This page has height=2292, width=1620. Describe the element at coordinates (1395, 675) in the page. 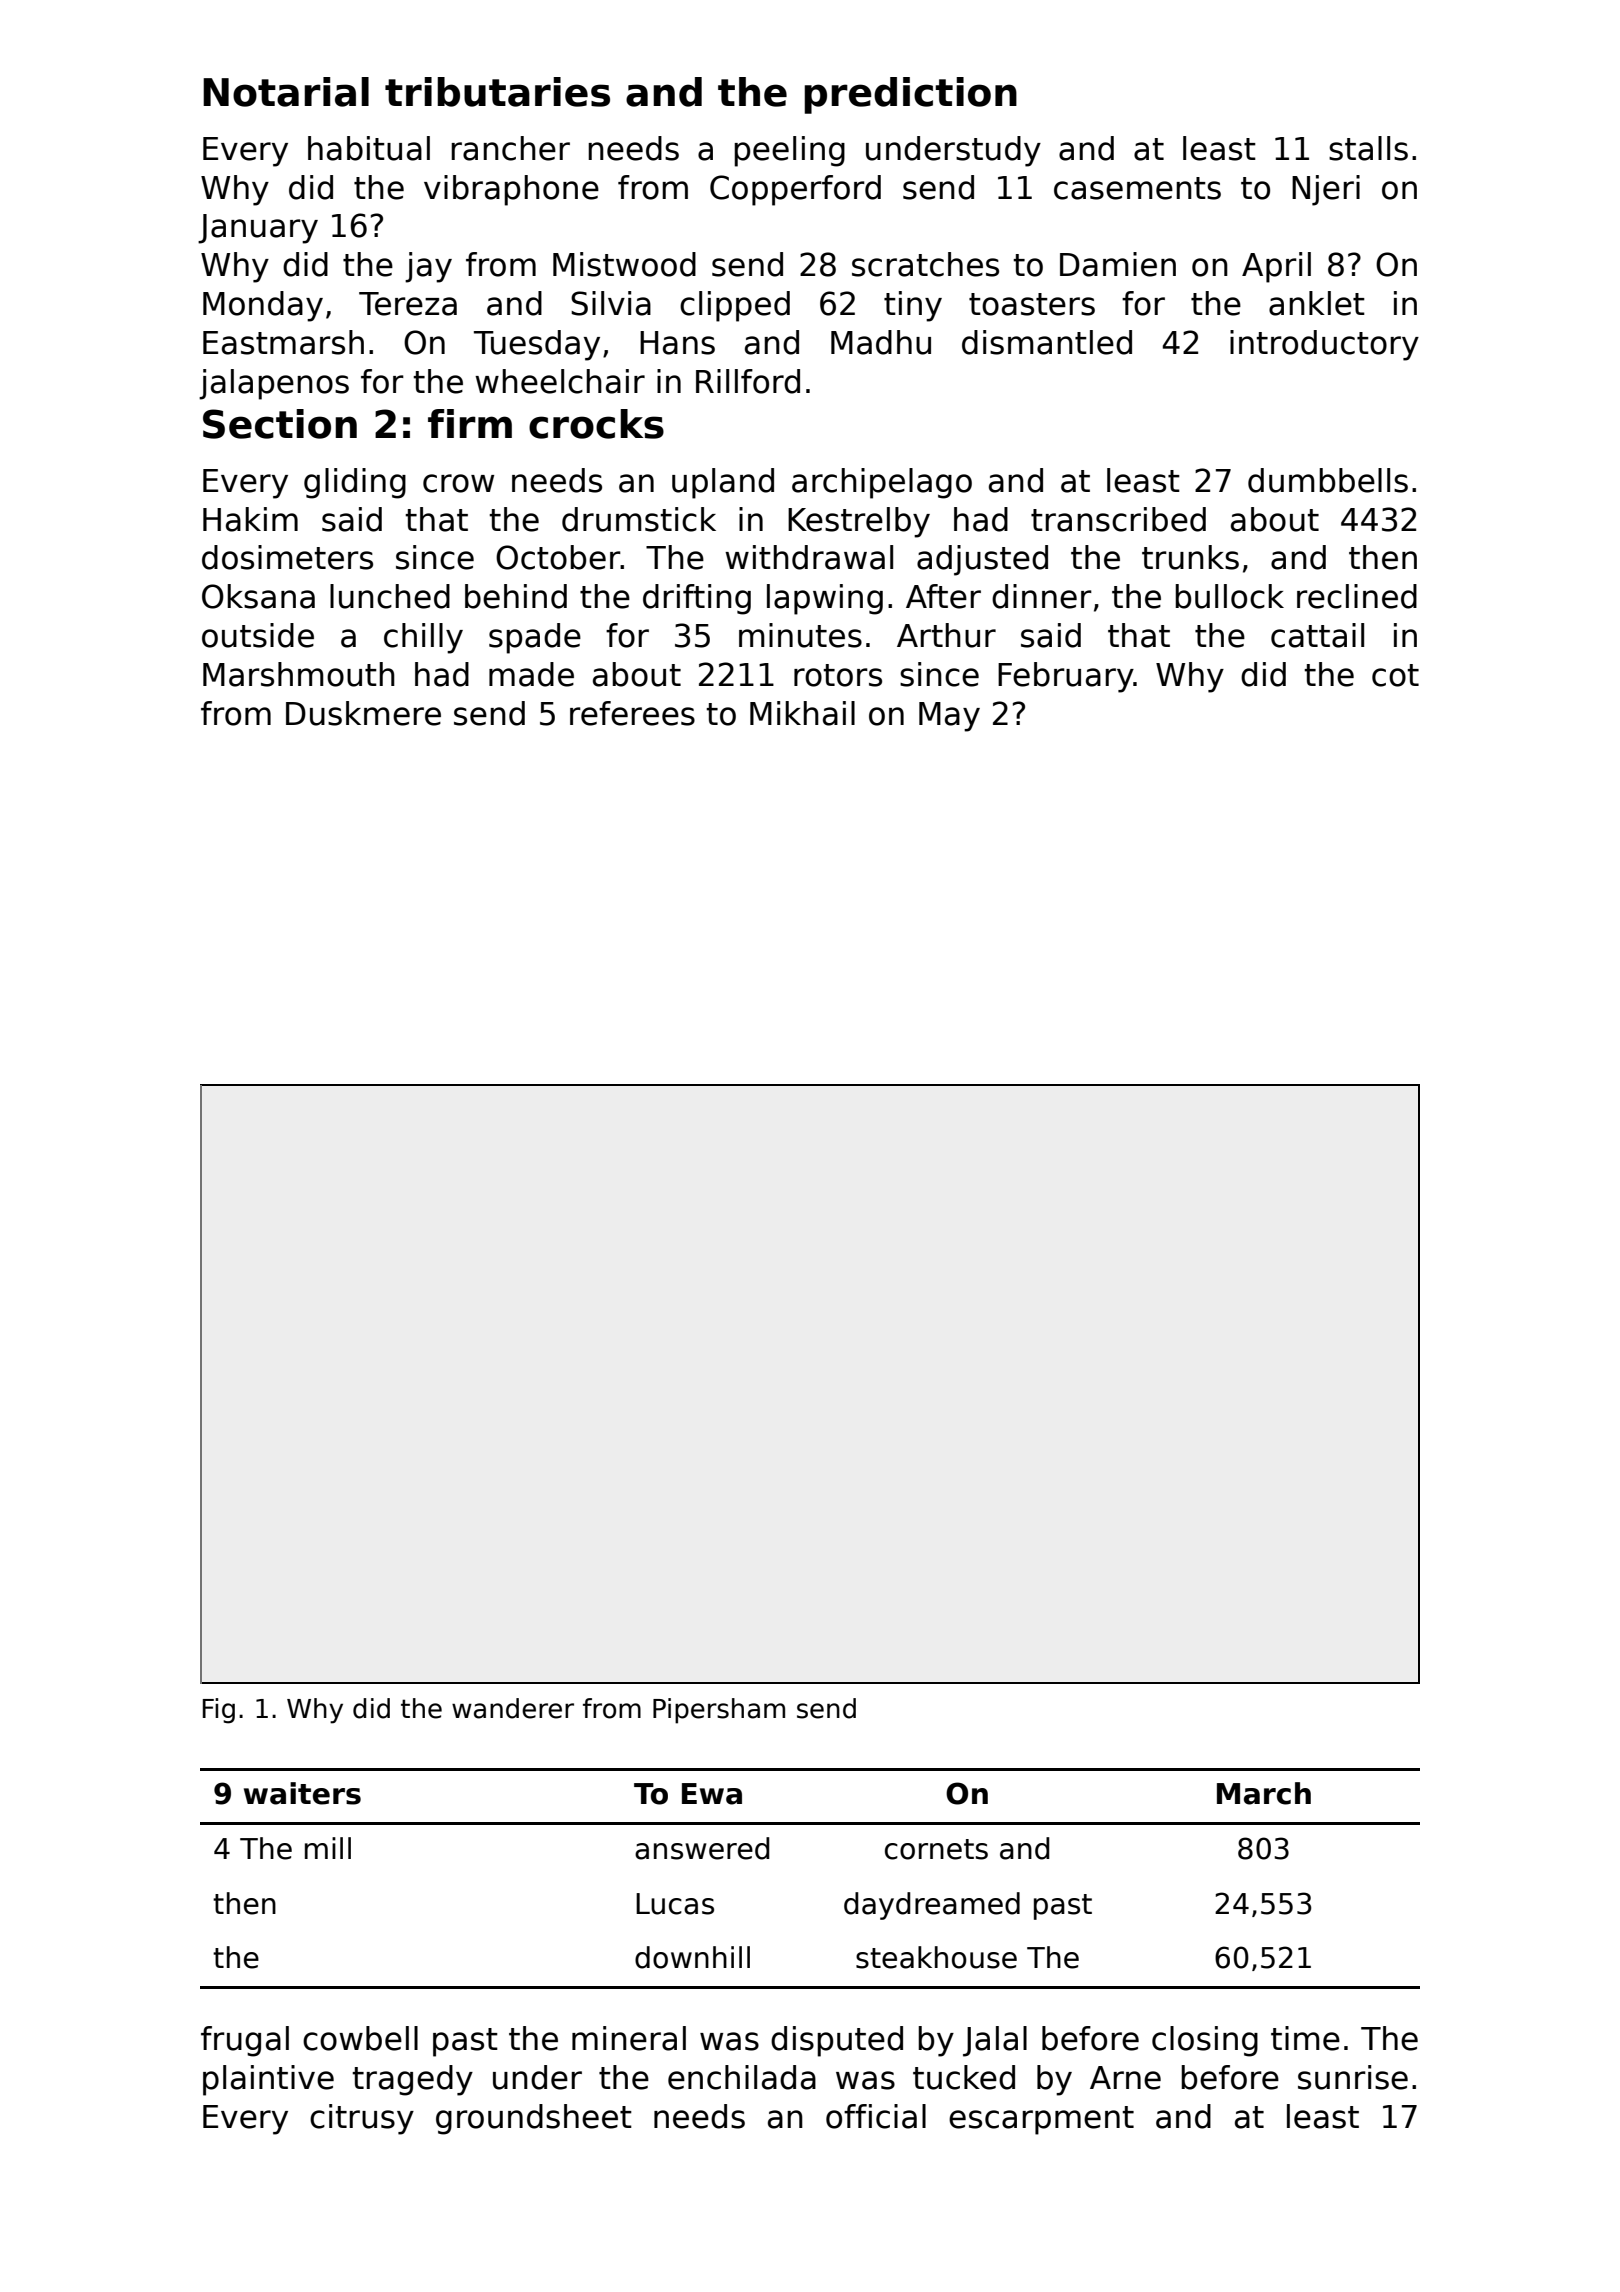

I see `cot` at that location.
